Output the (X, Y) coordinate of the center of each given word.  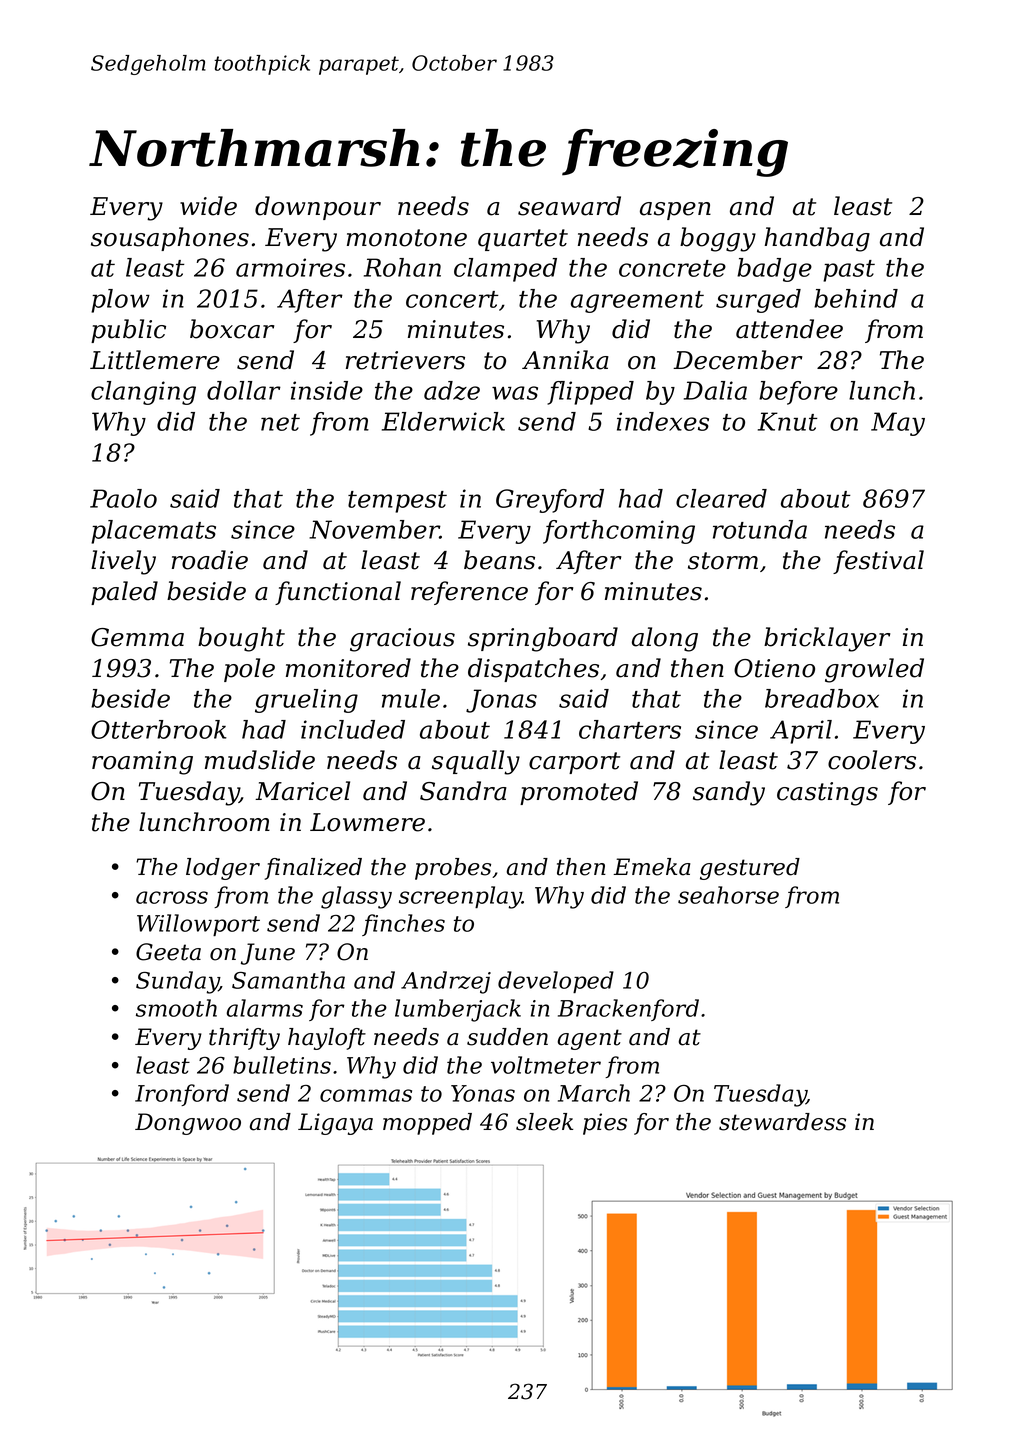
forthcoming (619, 532)
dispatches (533, 670)
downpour (318, 208)
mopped (427, 1124)
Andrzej (446, 982)
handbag (817, 239)
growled (874, 670)
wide (208, 206)
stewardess (782, 1122)
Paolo (123, 498)
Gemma (137, 637)
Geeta (168, 952)
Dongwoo (188, 1124)
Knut (788, 421)
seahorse (728, 895)
